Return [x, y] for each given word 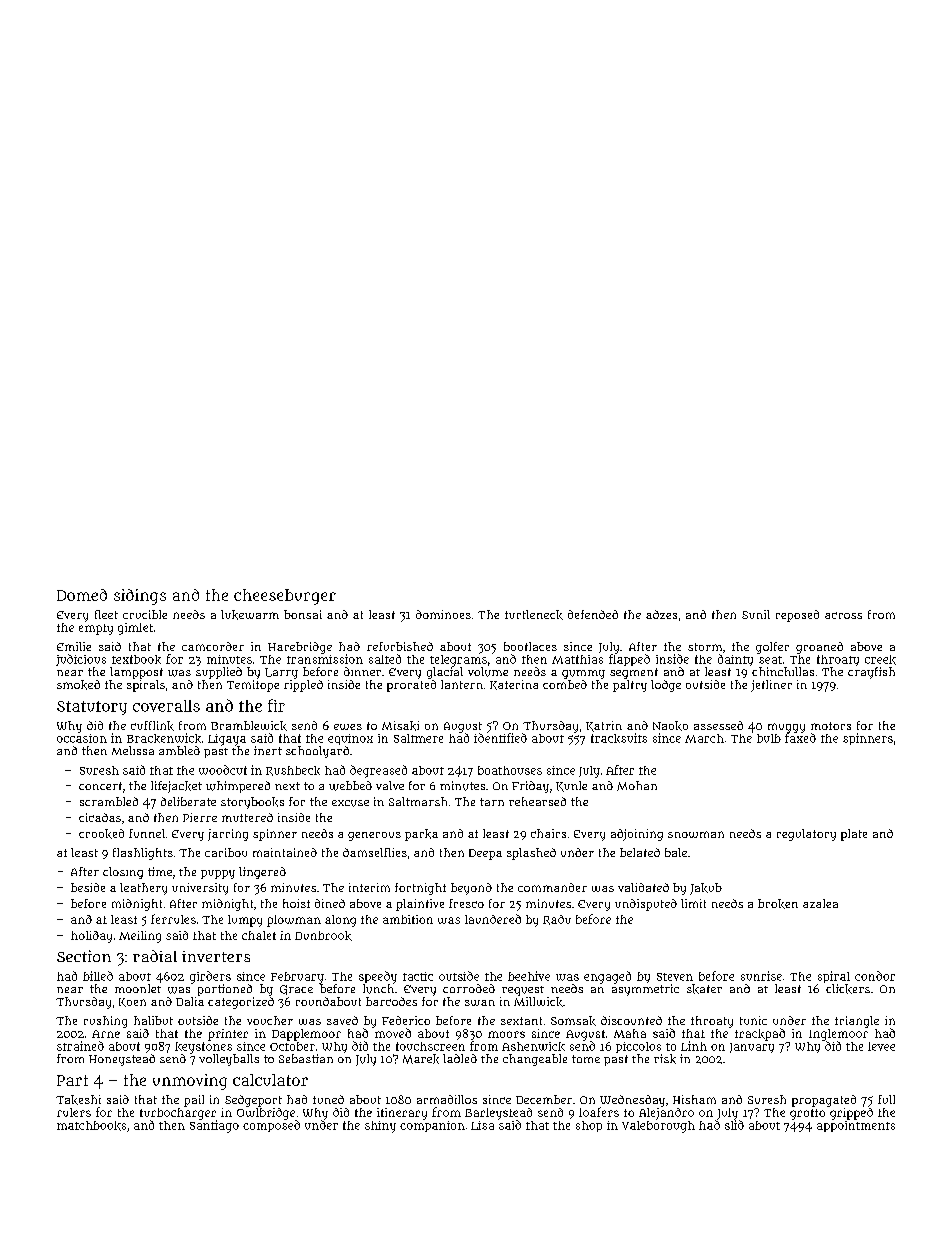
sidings [140, 597]
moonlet [138, 988]
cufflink [152, 726]
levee [881, 1046]
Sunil [756, 614]
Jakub [706, 889]
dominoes [443, 614]
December [544, 1099]
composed [271, 1126]
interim [369, 887]
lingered [262, 873]
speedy [378, 977]
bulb [769, 738]
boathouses [510, 770]
